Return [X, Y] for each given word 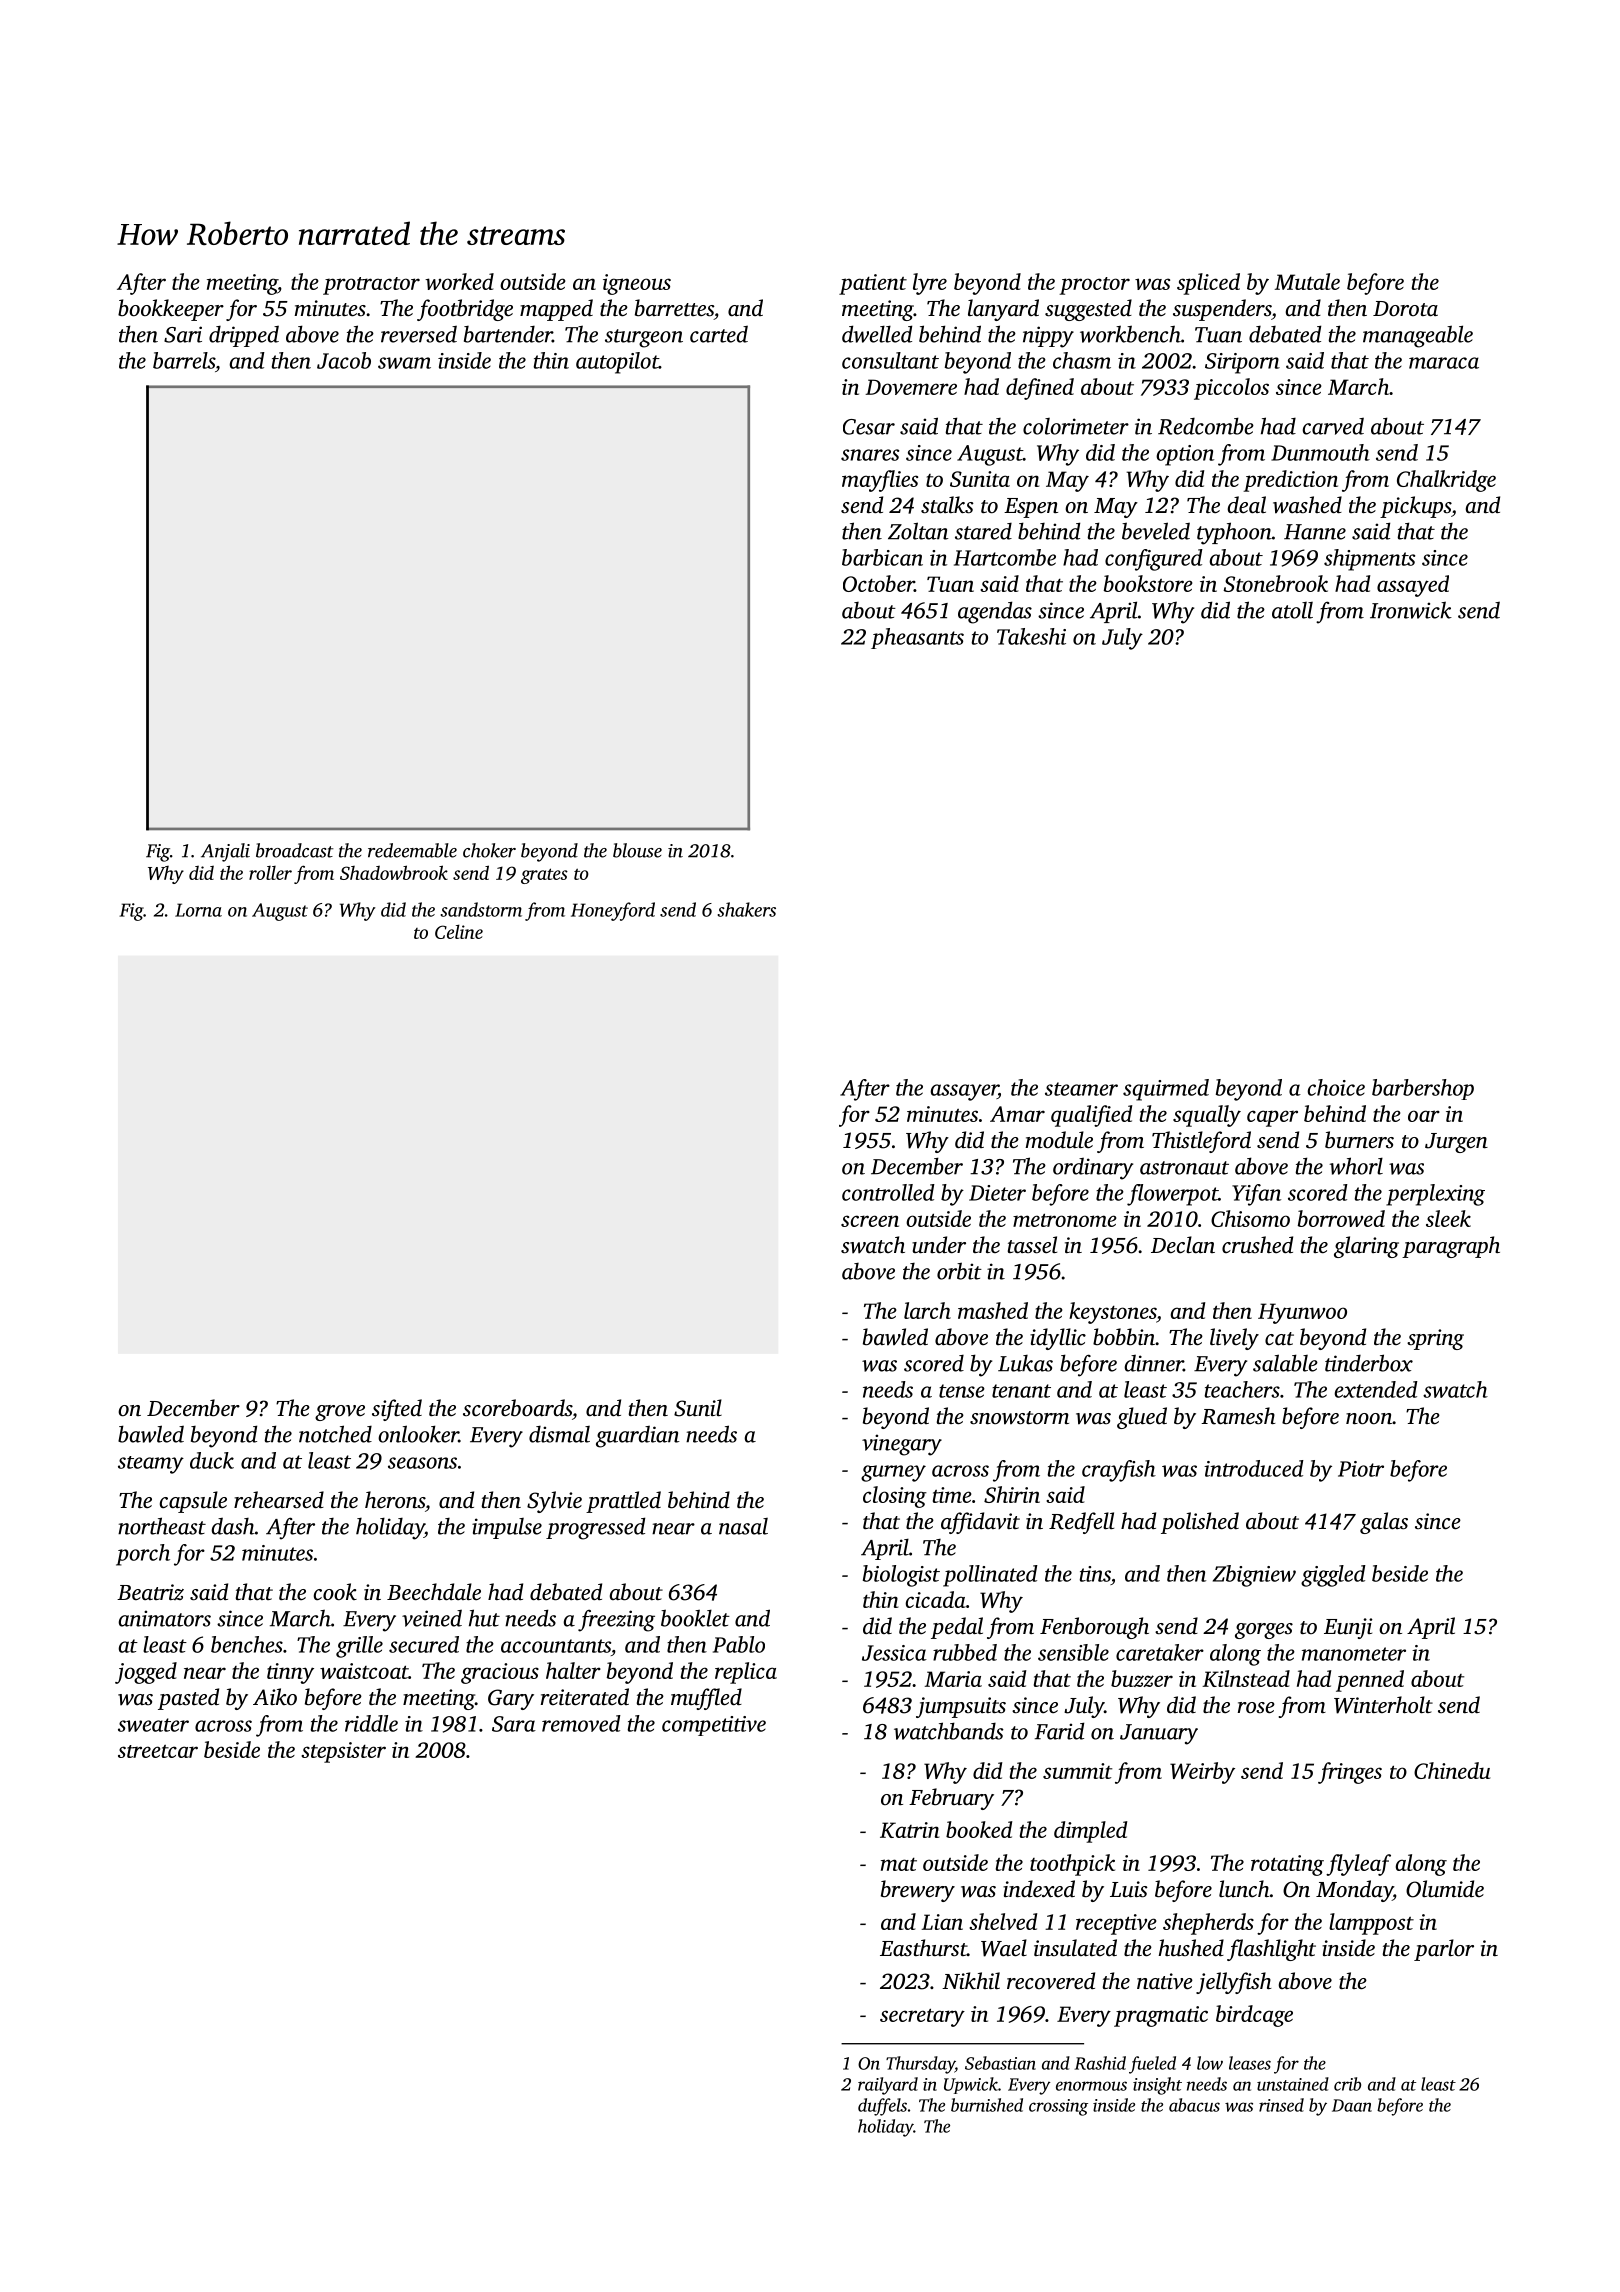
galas [1384, 1523]
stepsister [343, 1752]
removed [581, 1723]
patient [873, 284]
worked [459, 281]
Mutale [1307, 281]
